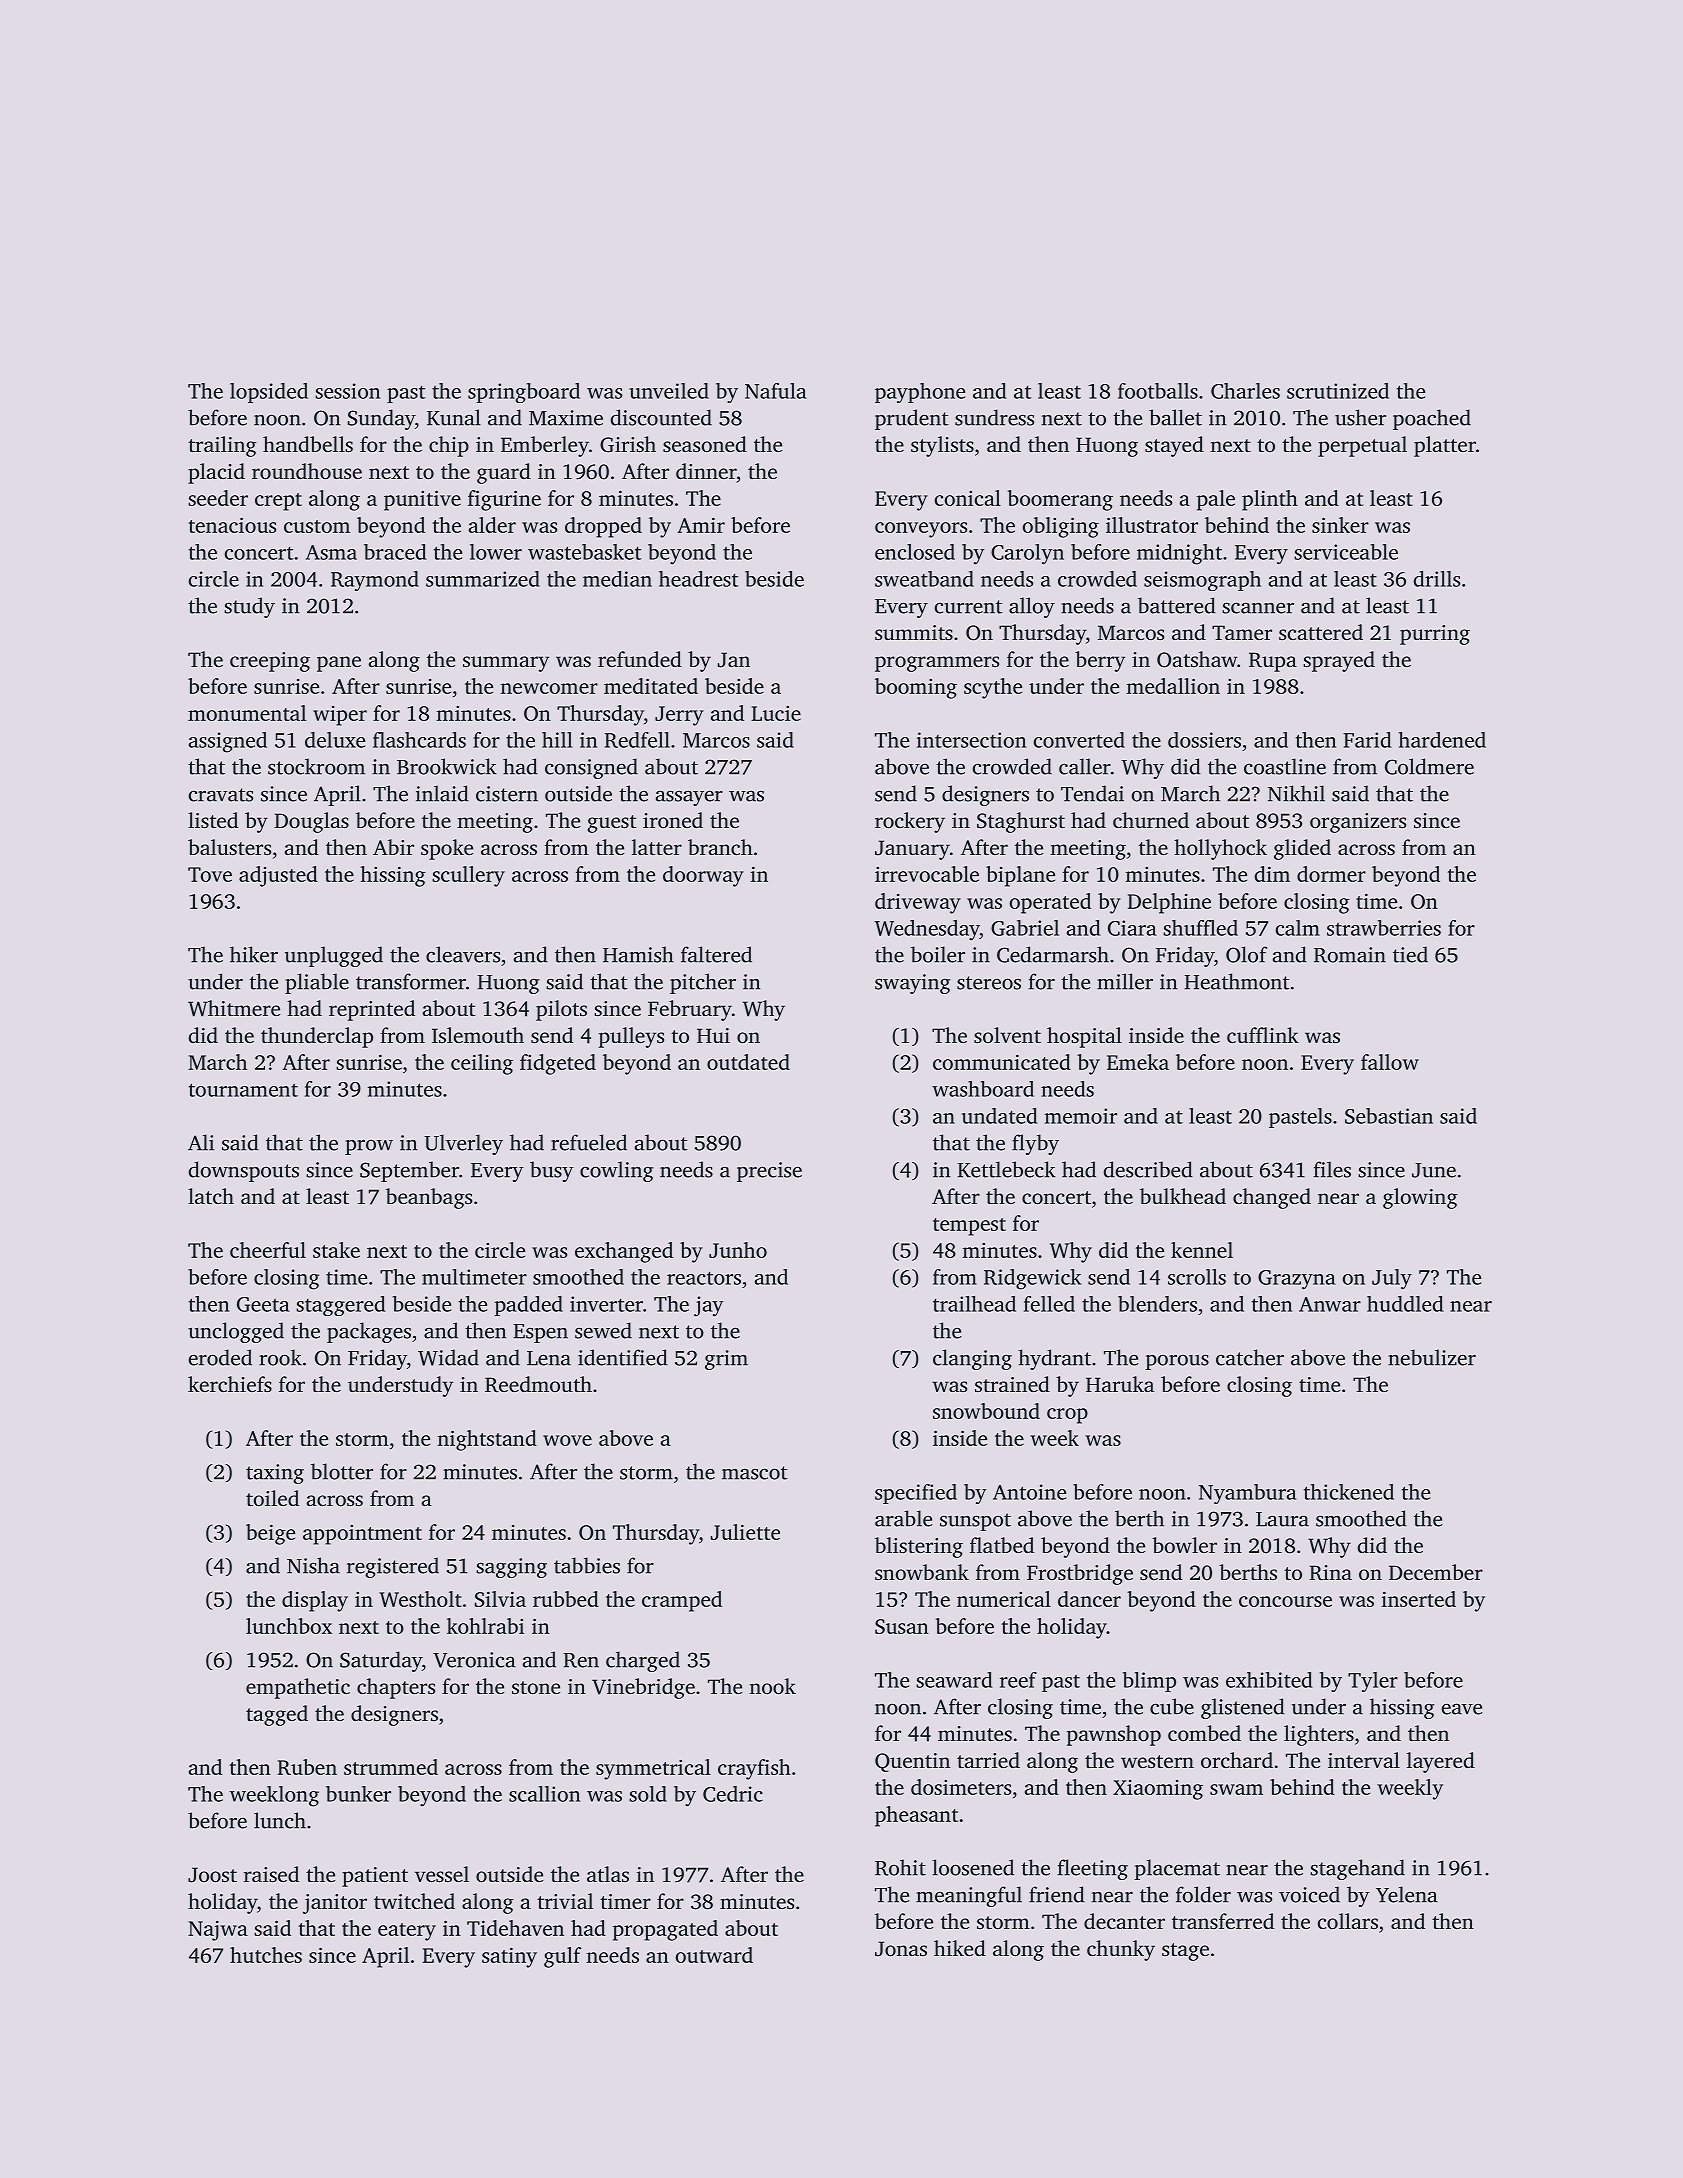  What do you see at coordinates (482, 1064) in the screenshot?
I see `ceiling` at bounding box center [482, 1064].
